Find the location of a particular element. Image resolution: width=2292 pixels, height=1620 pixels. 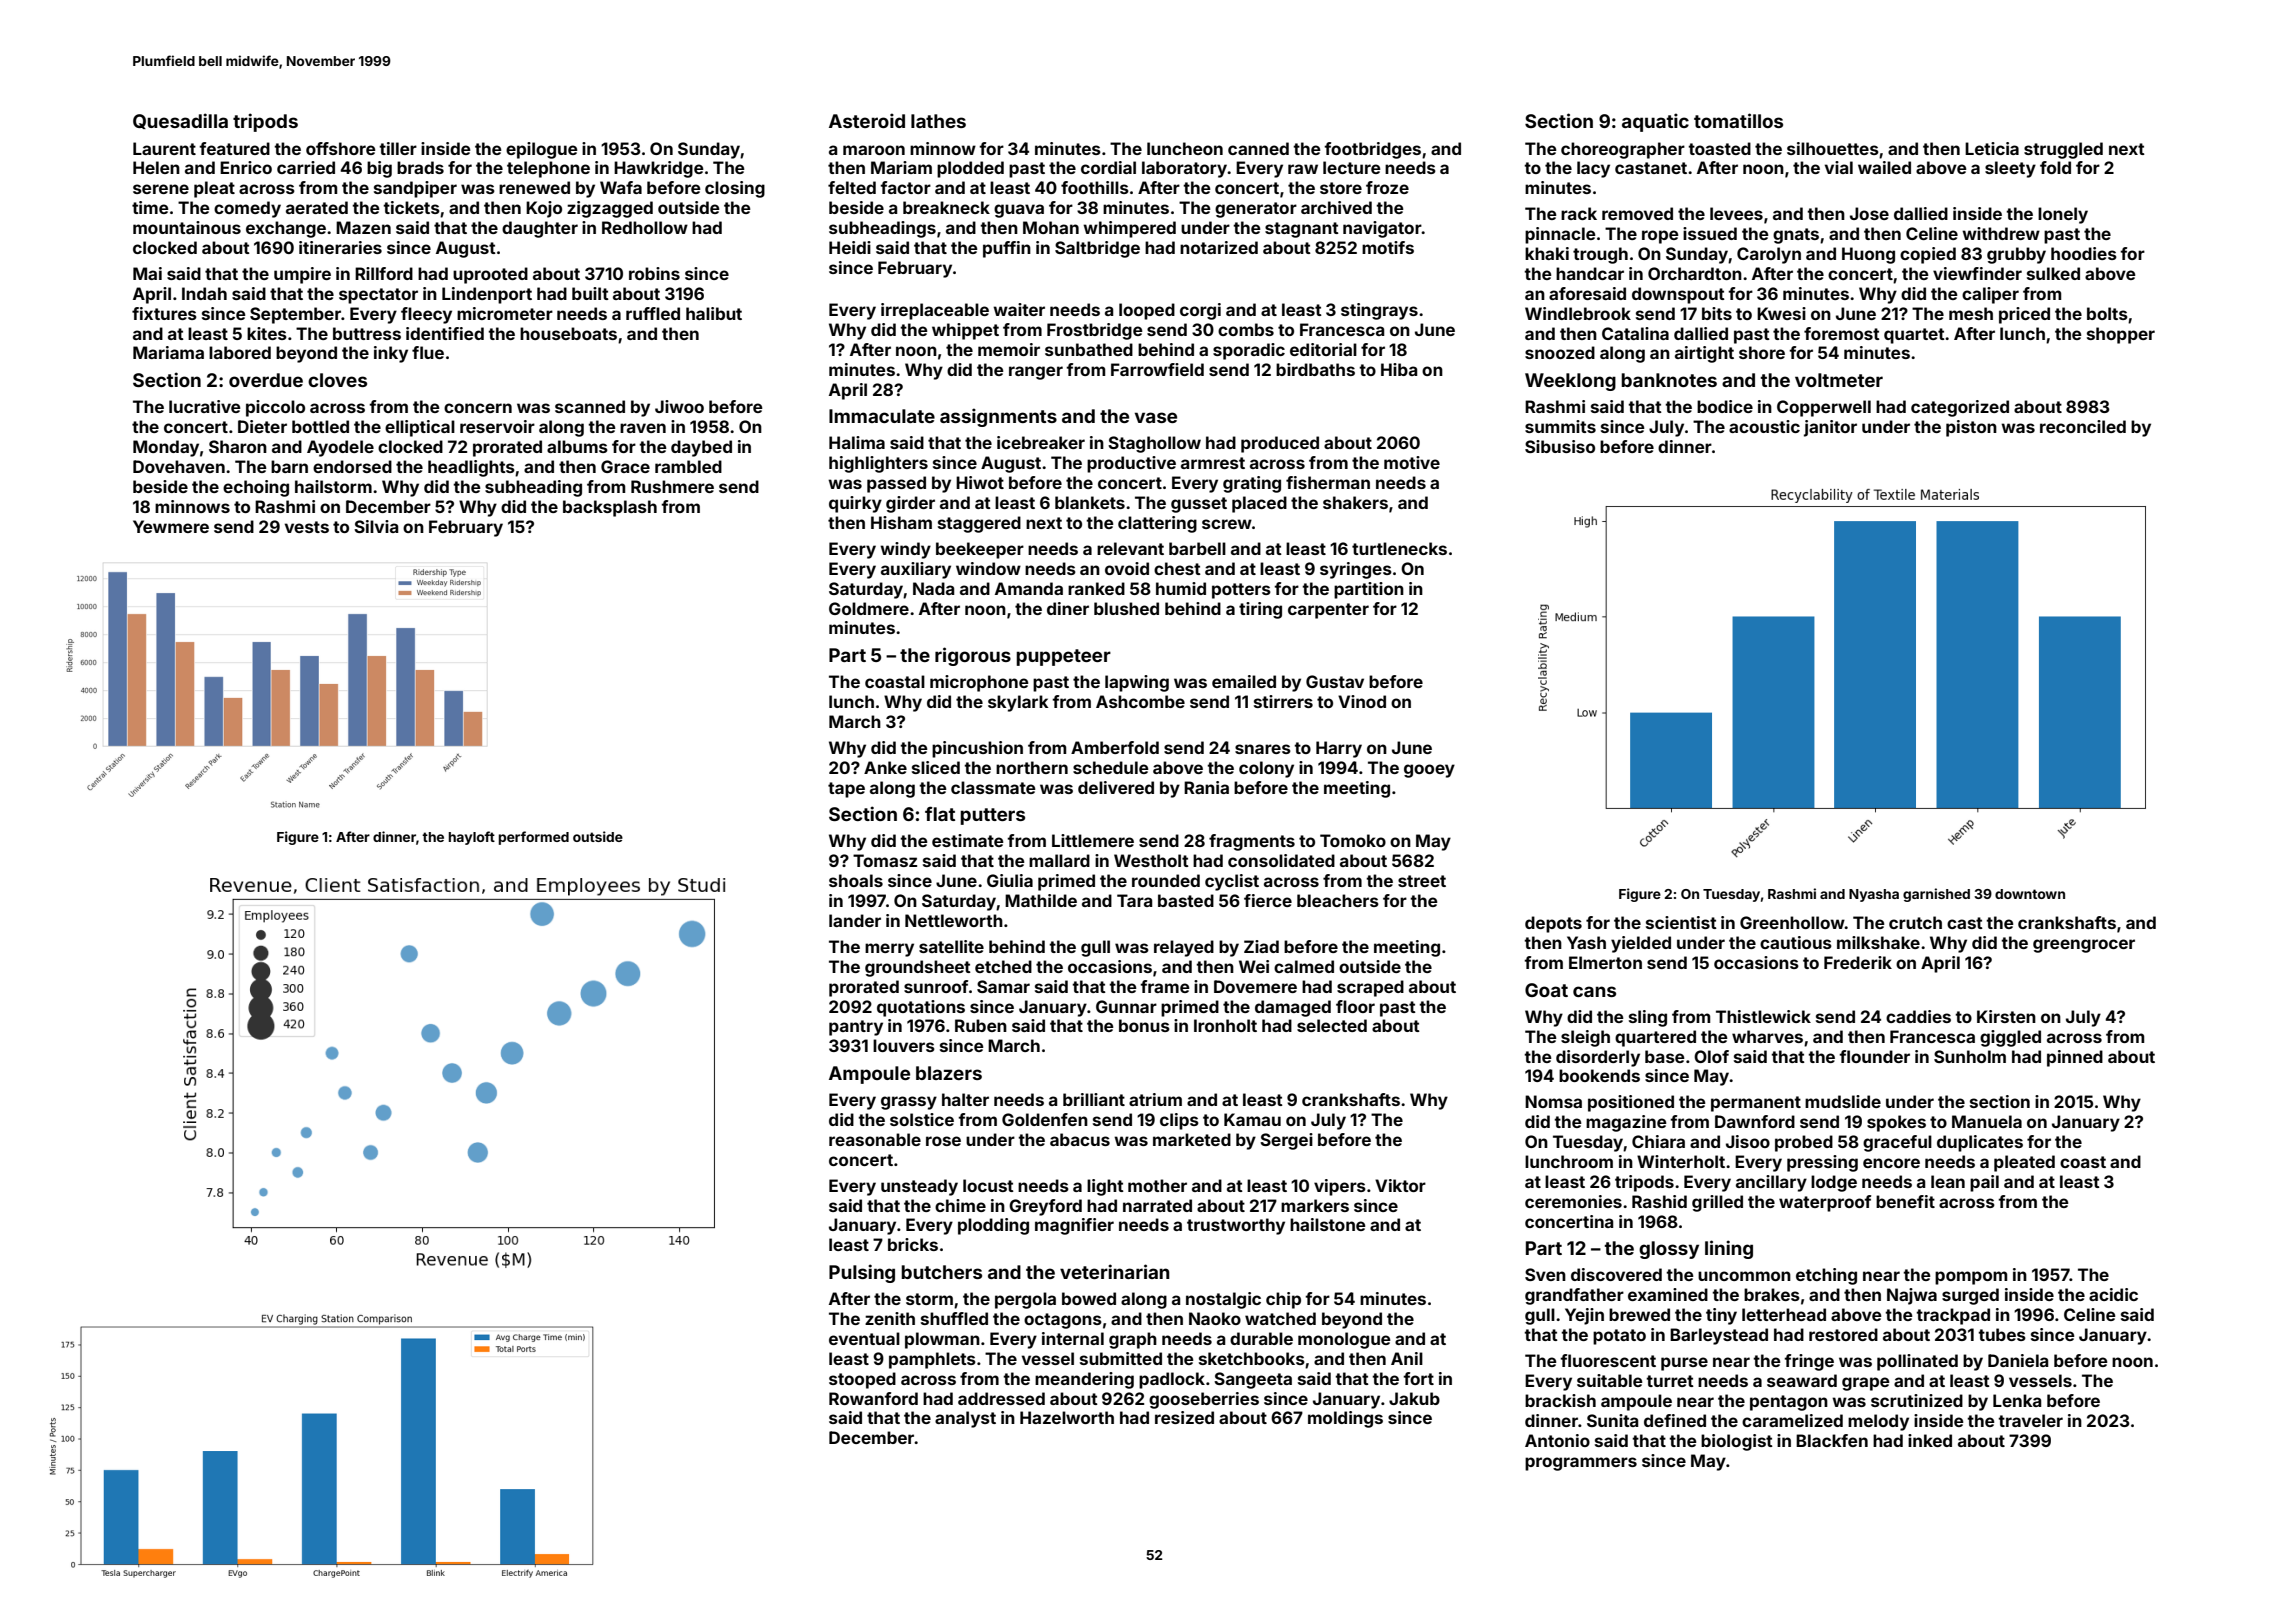

biologist is located at coordinates (1737, 1442).
